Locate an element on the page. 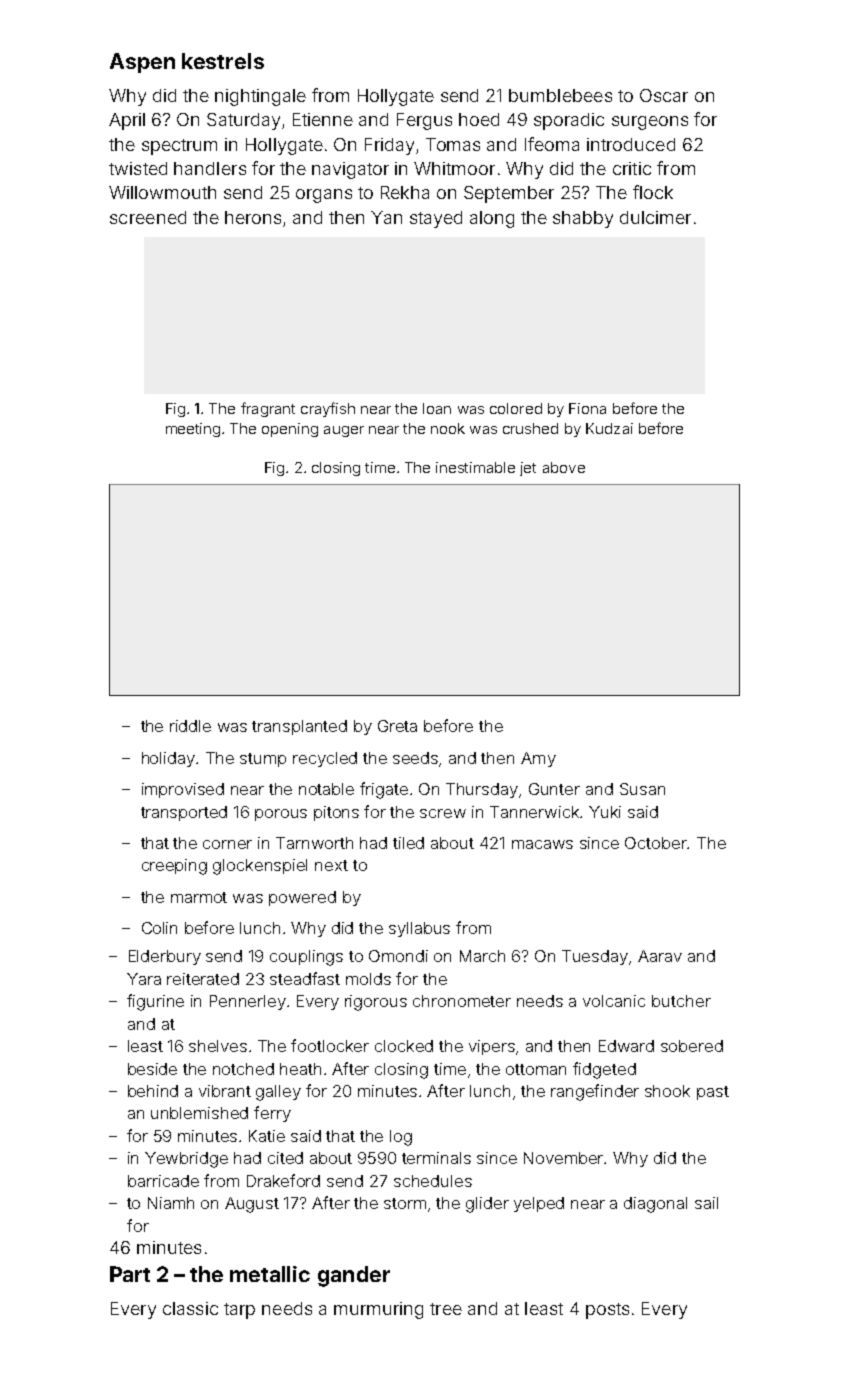 The image size is (849, 1400). Etienne is located at coordinates (323, 119).
